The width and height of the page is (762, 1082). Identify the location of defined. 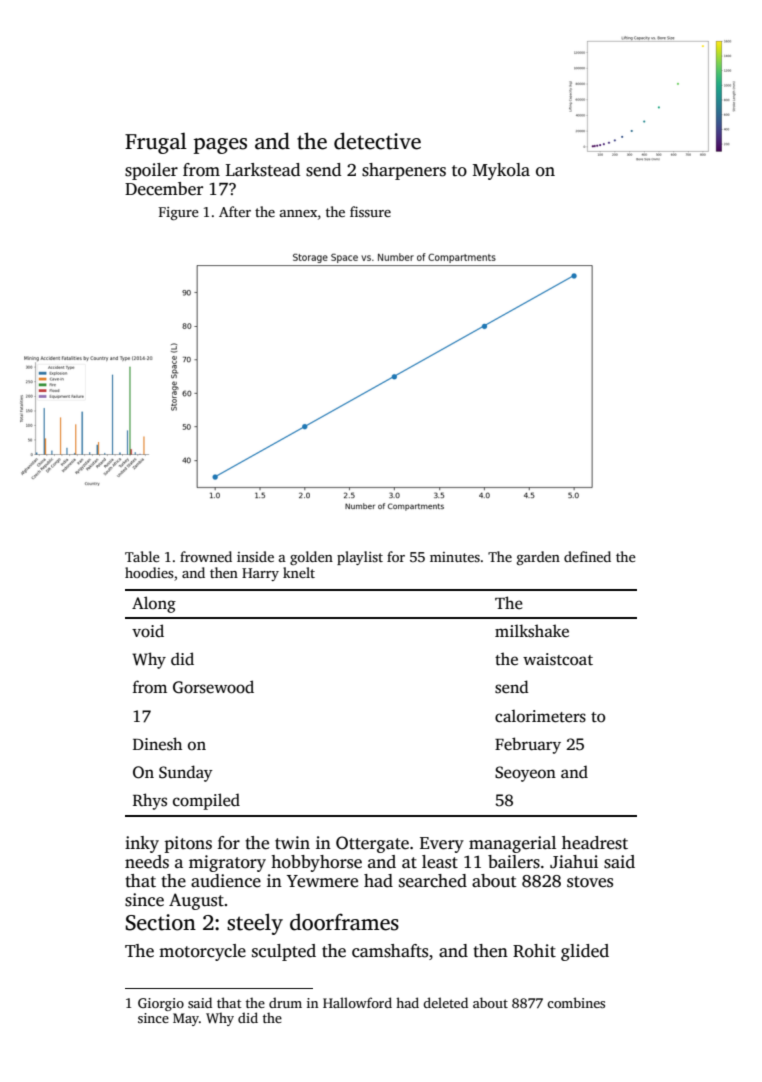
(587, 556).
